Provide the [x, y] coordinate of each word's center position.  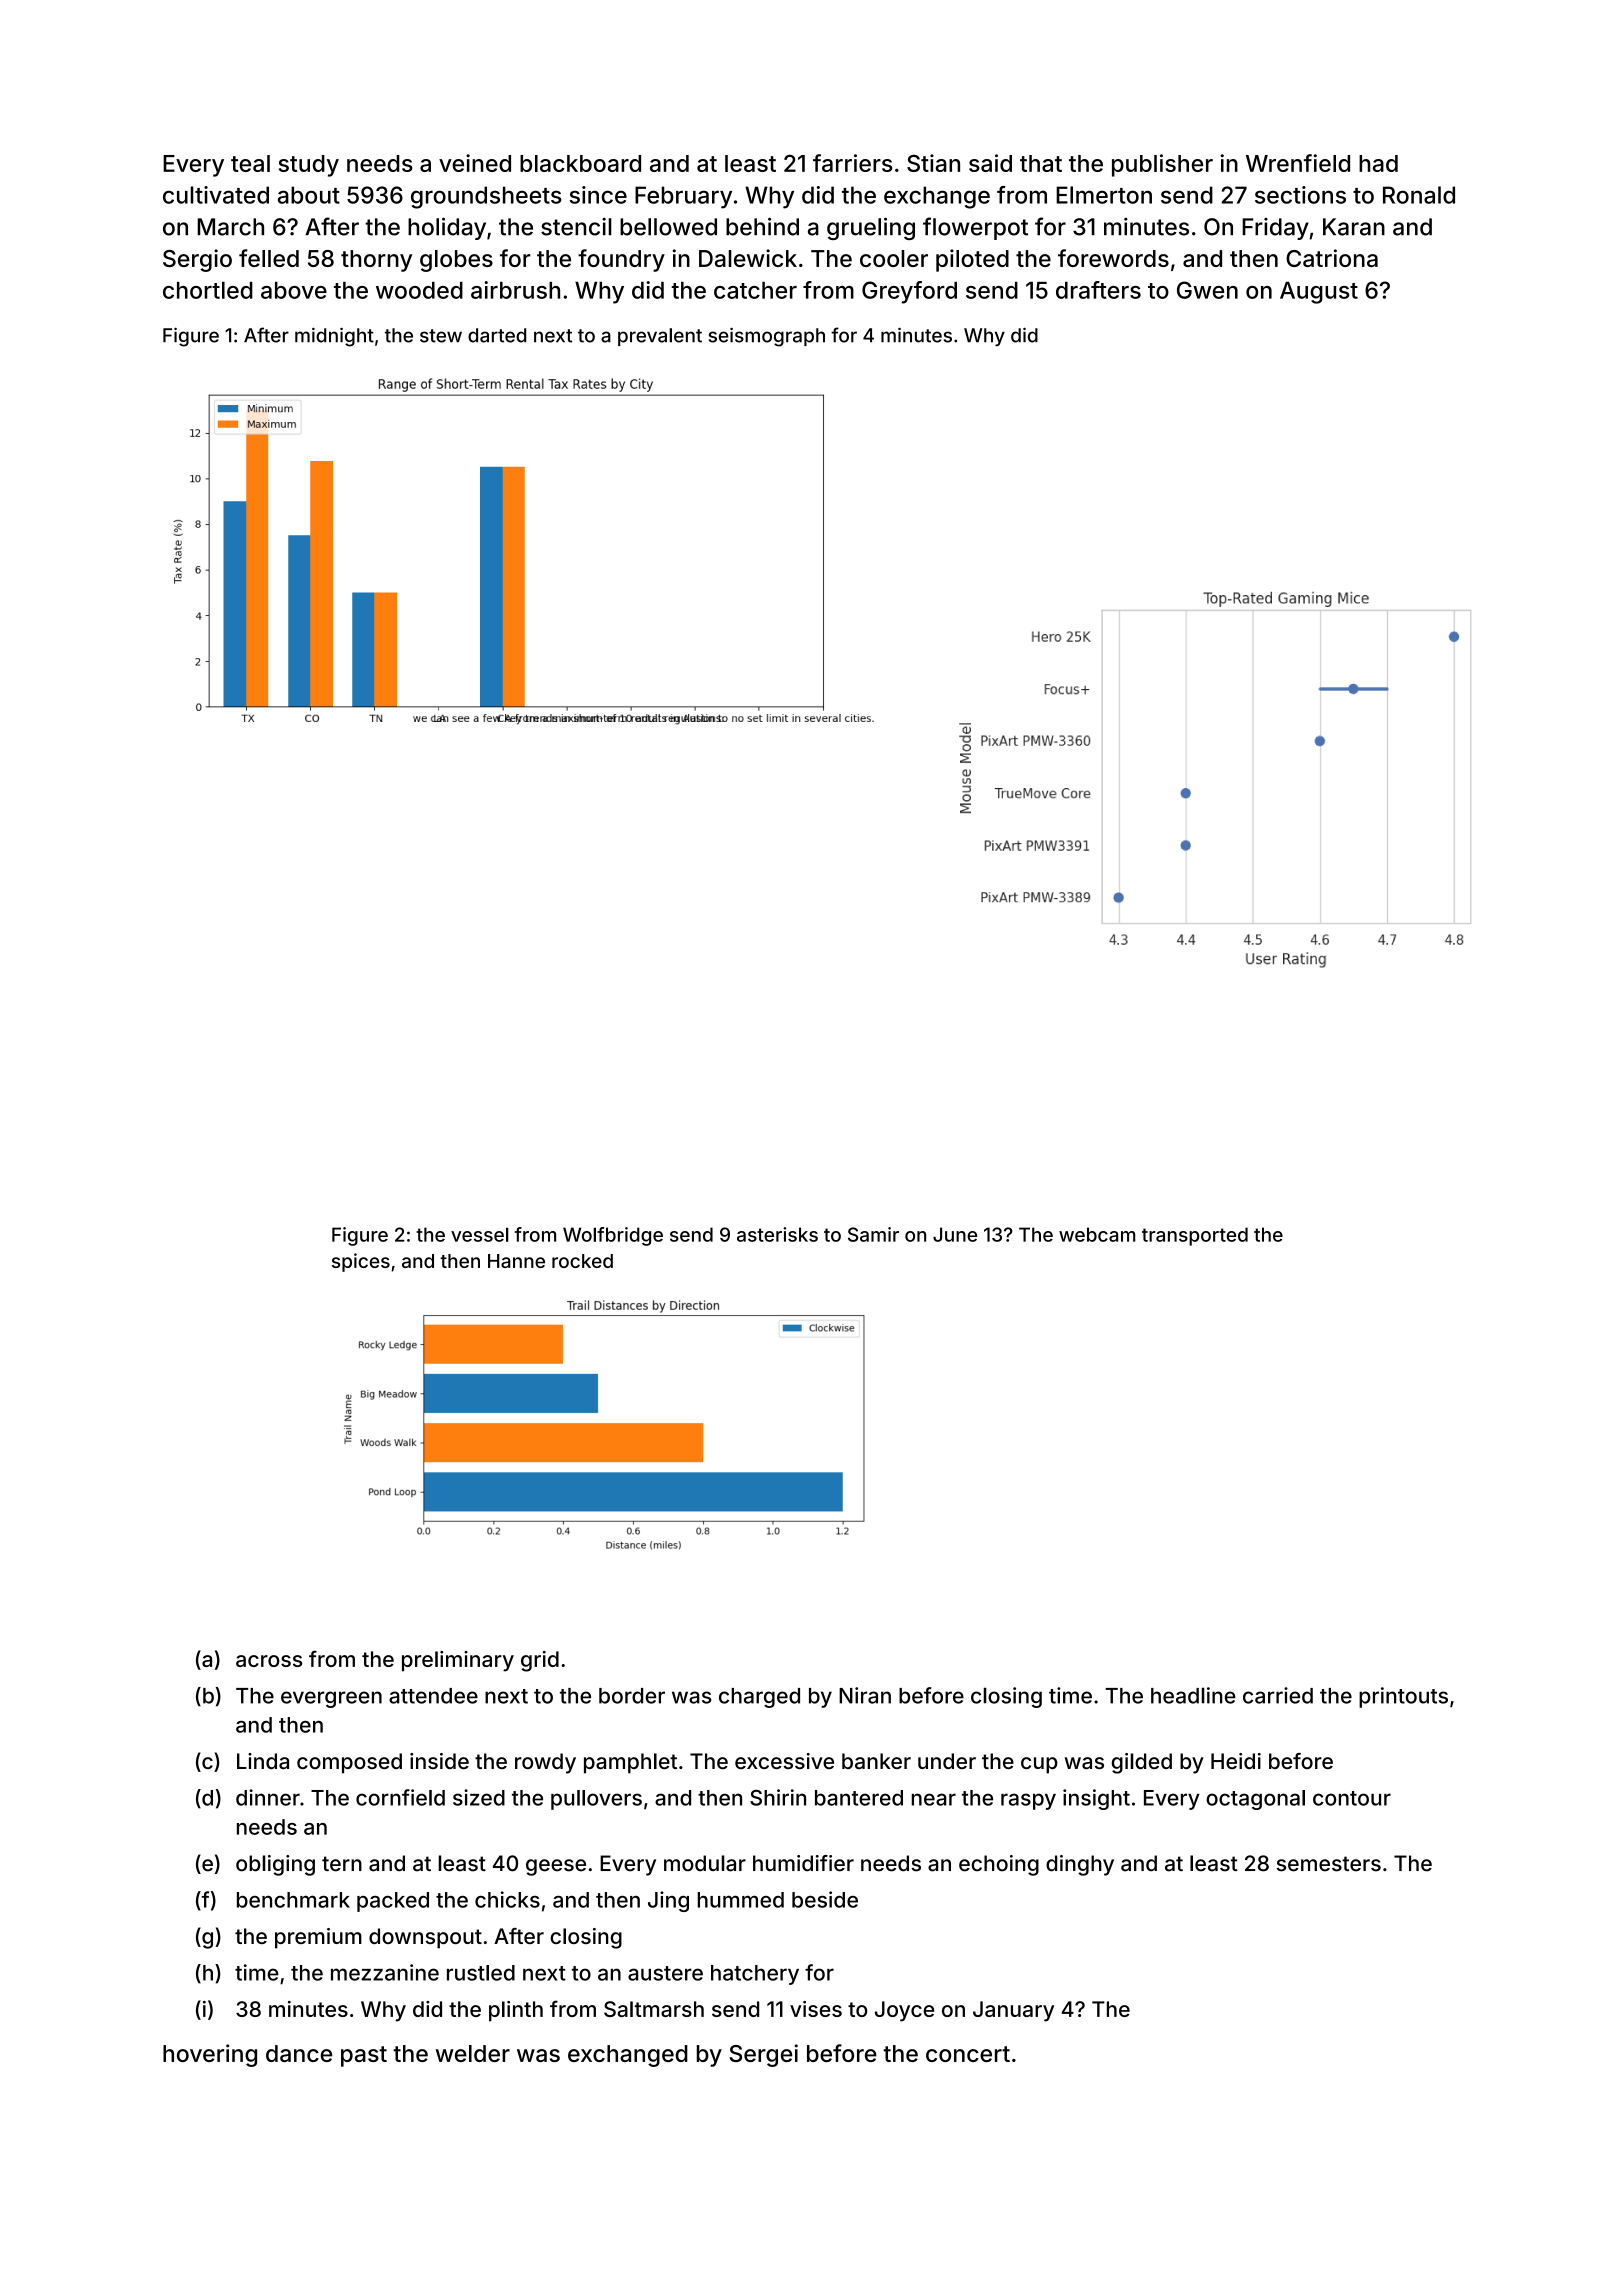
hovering [210, 2055]
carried [1278, 1695]
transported [1195, 1236]
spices [361, 1262]
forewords [1113, 258]
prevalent [660, 337]
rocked [582, 1261]
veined [475, 163]
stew [441, 336]
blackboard [580, 163]
